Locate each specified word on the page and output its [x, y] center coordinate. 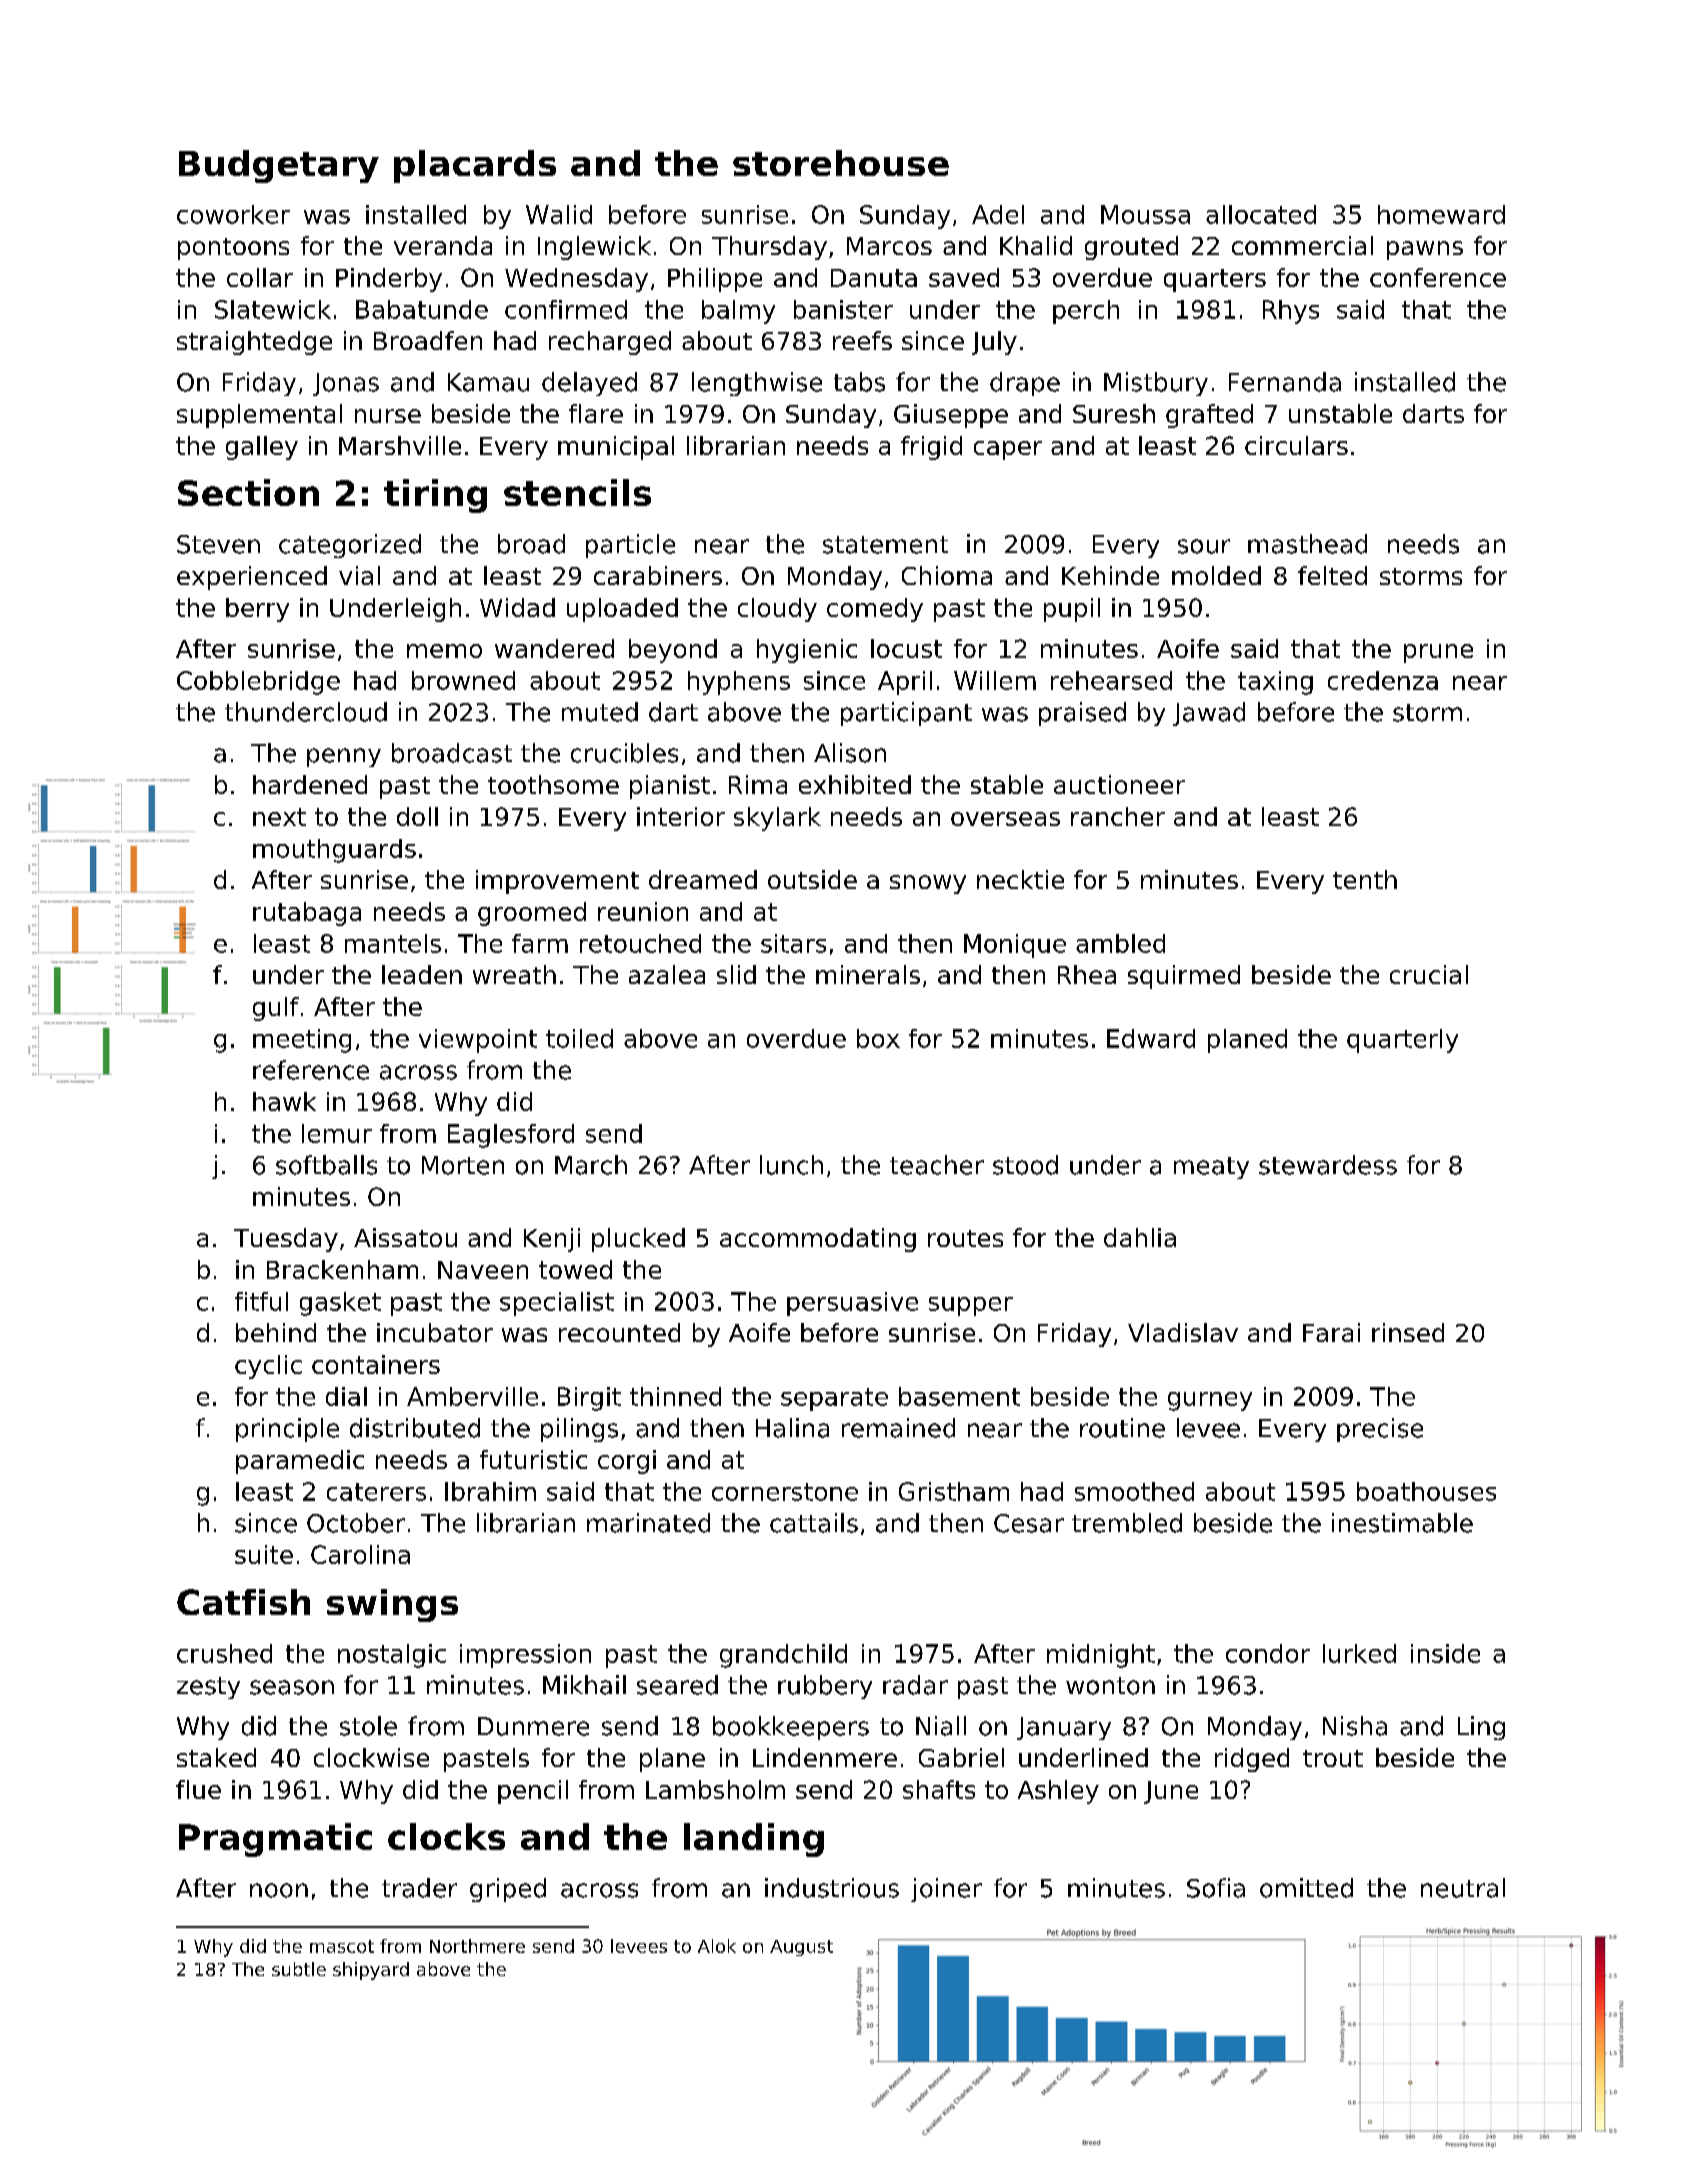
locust [906, 648]
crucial [1429, 974]
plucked [638, 1240]
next [279, 817]
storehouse [841, 163]
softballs [326, 1165]
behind [276, 1332]
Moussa [1145, 214]
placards [475, 166]
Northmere [477, 1946]
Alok [717, 1946]
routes [965, 1238]
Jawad [1209, 714]
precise [1380, 1430]
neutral [1463, 1888]
